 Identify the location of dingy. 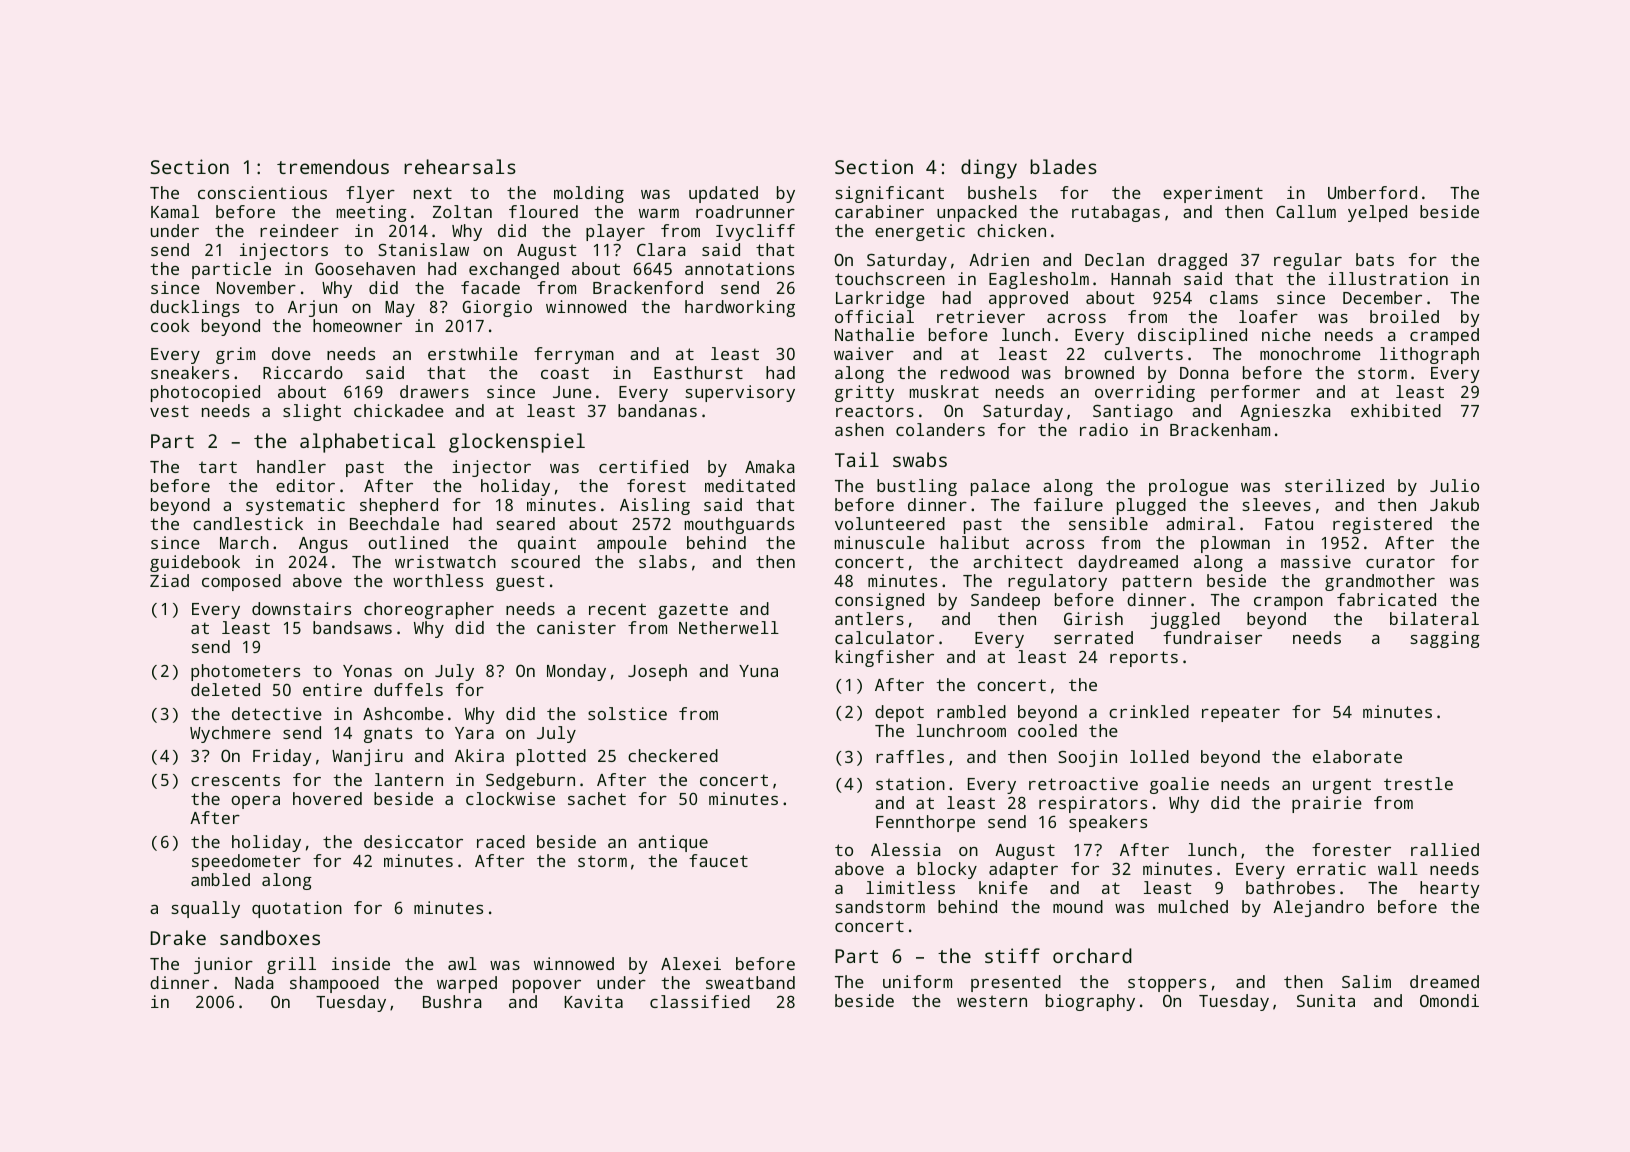
(989, 169).
